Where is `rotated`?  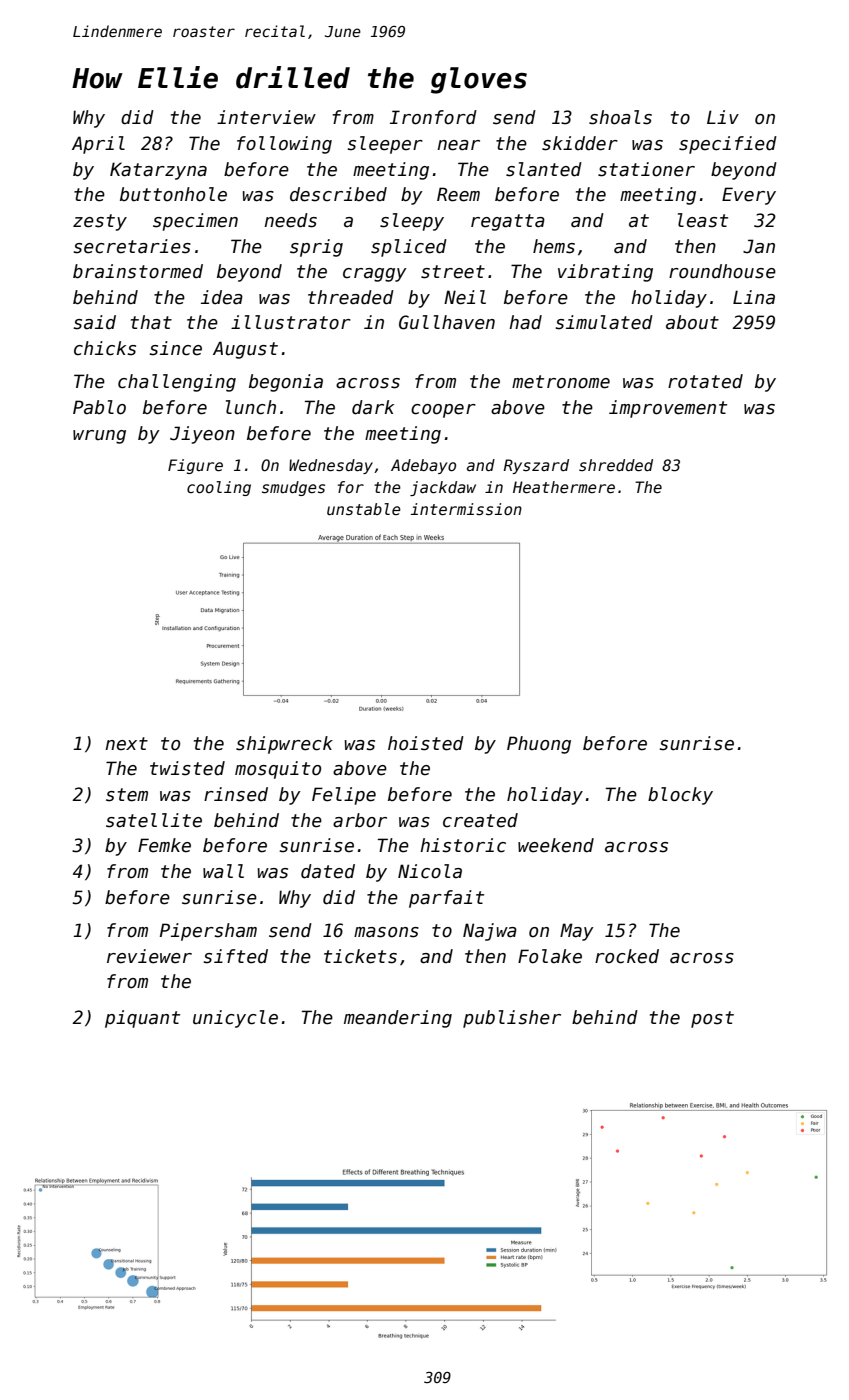
rotated is located at coordinates (705, 381).
